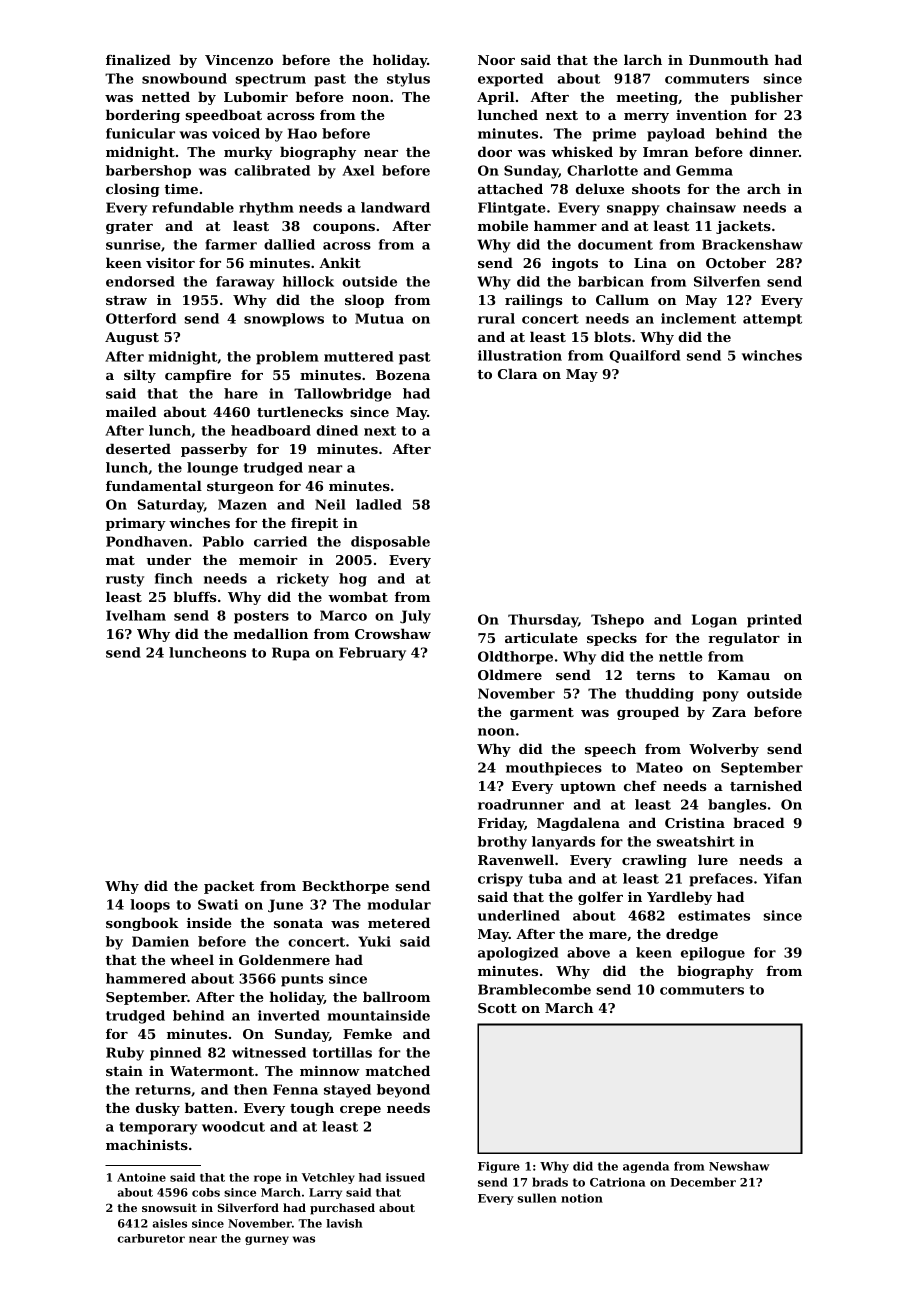 The width and height of the screenshot is (908, 1316). Describe the element at coordinates (143, 116) in the screenshot. I see `bordering` at that location.
